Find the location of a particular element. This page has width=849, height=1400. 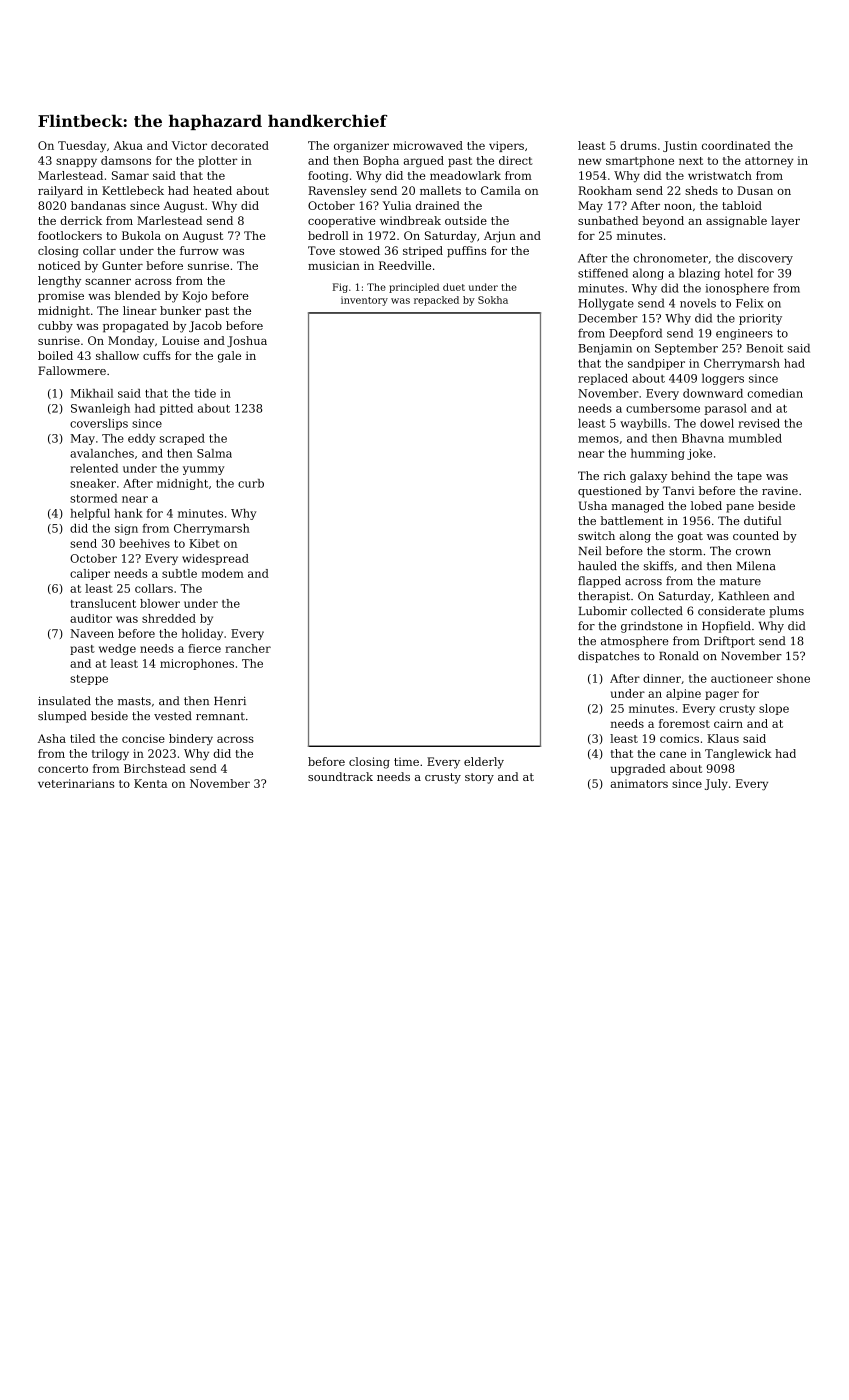

veterinarians is located at coordinates (76, 783).
